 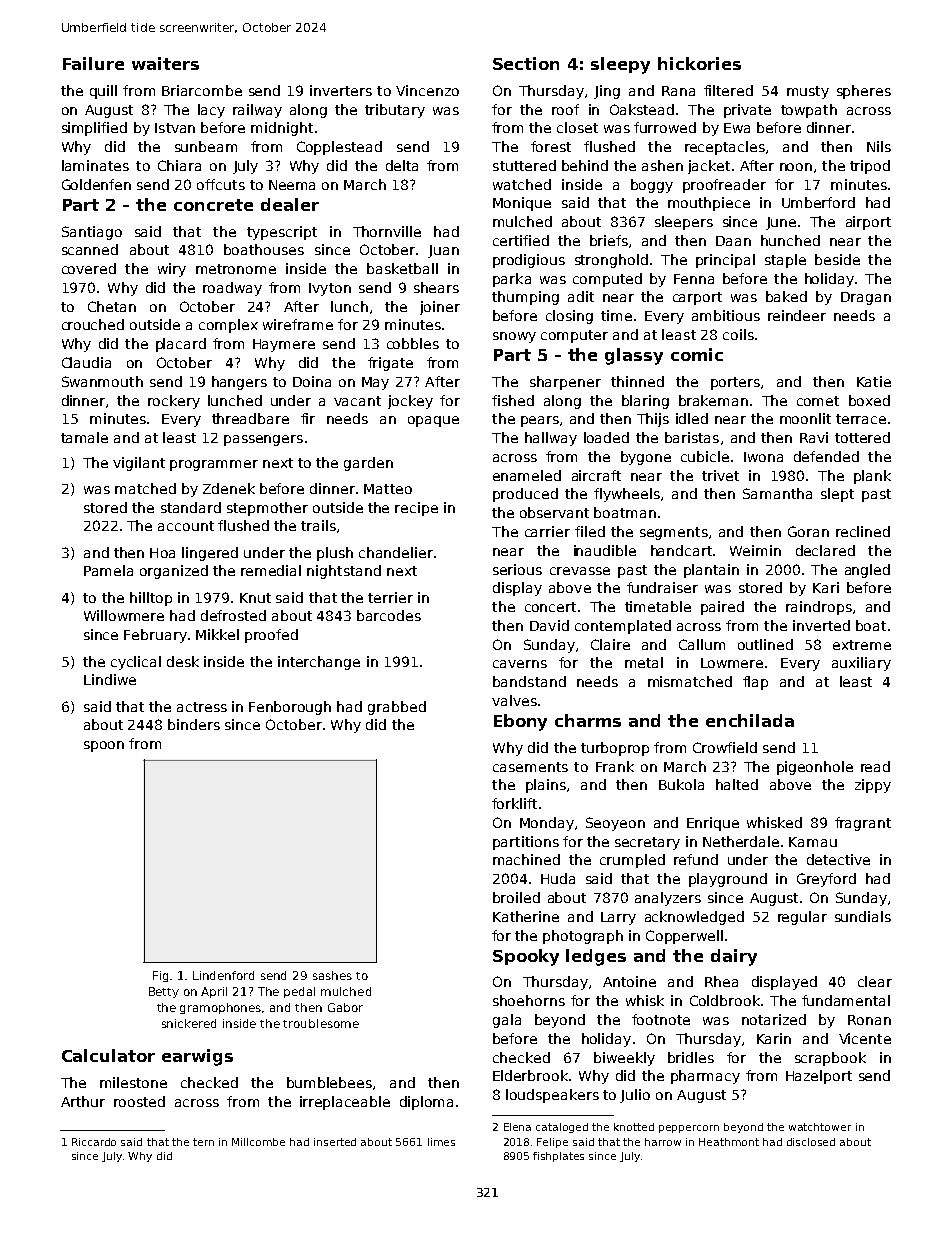 I want to click on hickories, so click(x=699, y=63).
